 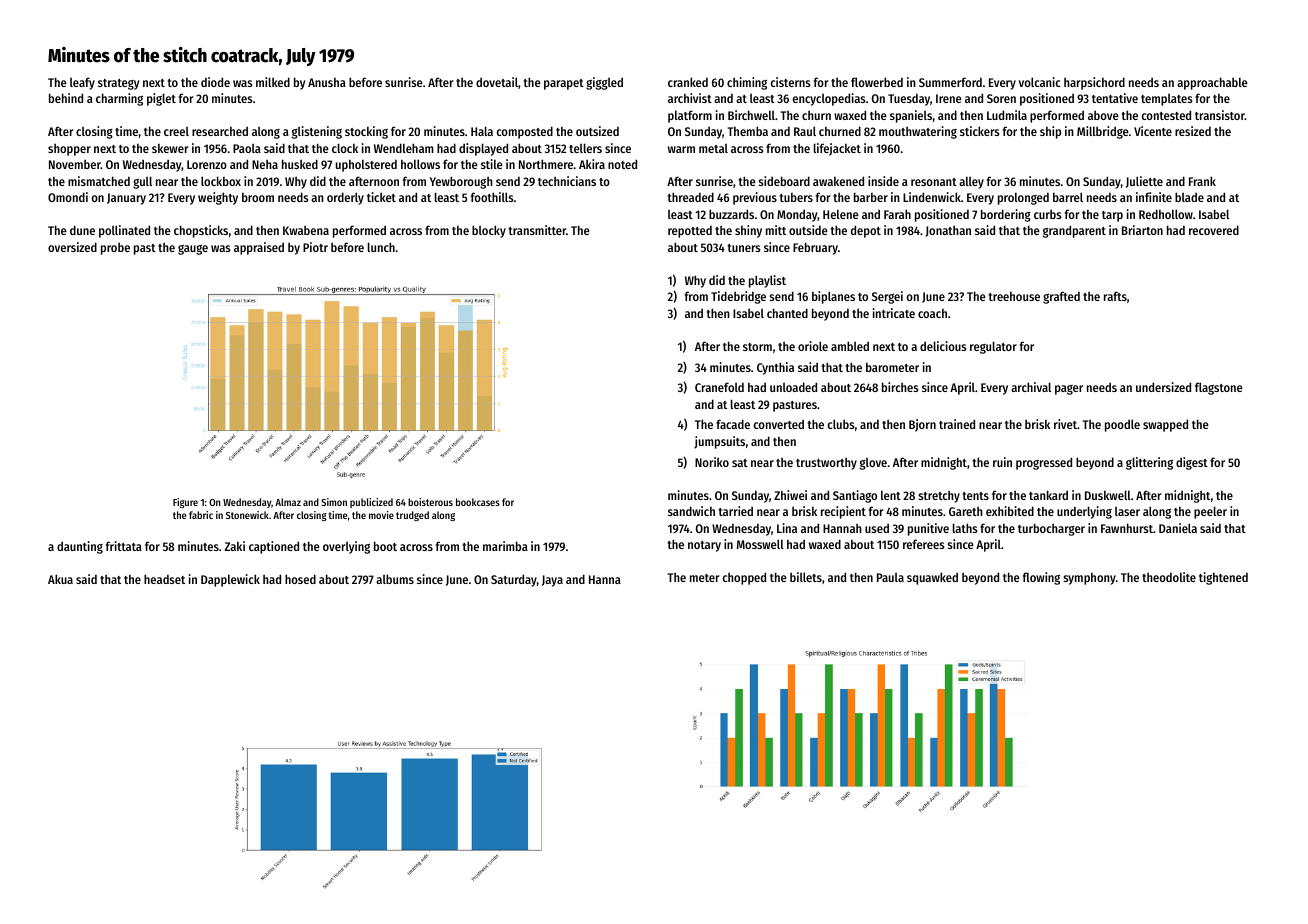 I want to click on lunch, so click(x=381, y=247).
